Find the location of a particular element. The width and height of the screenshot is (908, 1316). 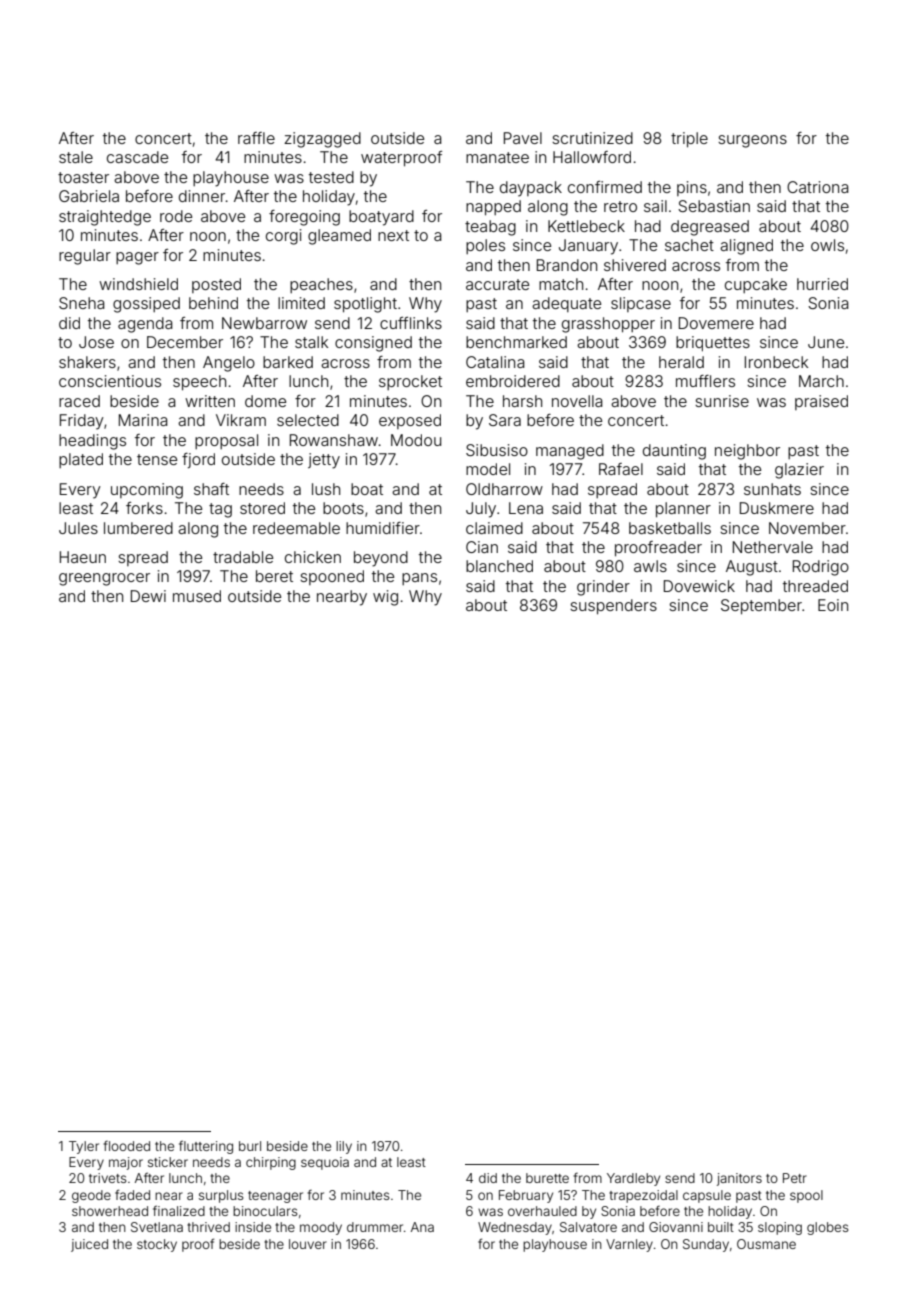

wig is located at coordinates (385, 598).
